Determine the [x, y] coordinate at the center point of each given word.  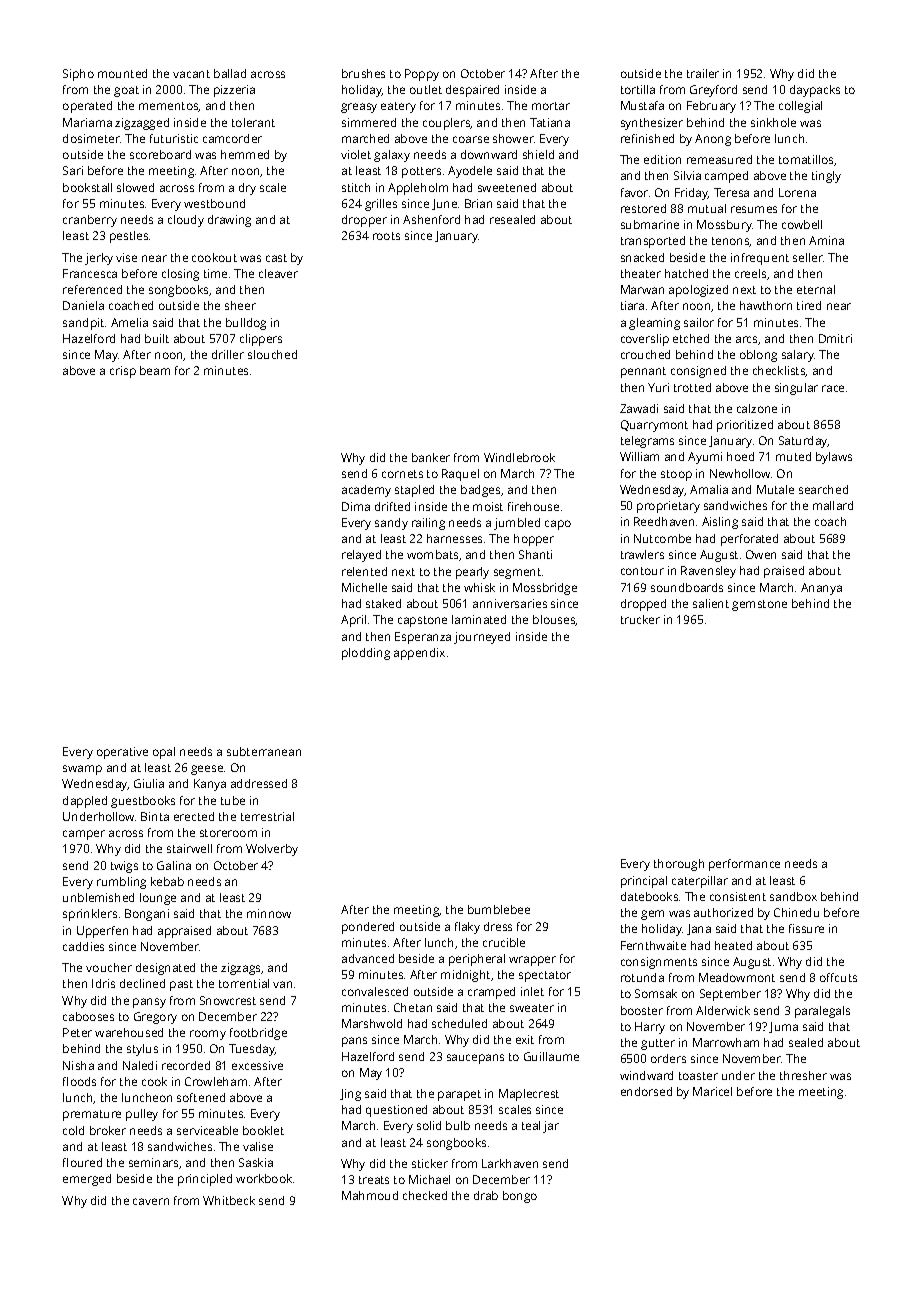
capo [558, 525]
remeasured [719, 159]
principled [205, 1180]
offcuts [838, 977]
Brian [478, 203]
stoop [676, 475]
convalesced [375, 991]
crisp [123, 372]
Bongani [147, 915]
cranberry [90, 221]
